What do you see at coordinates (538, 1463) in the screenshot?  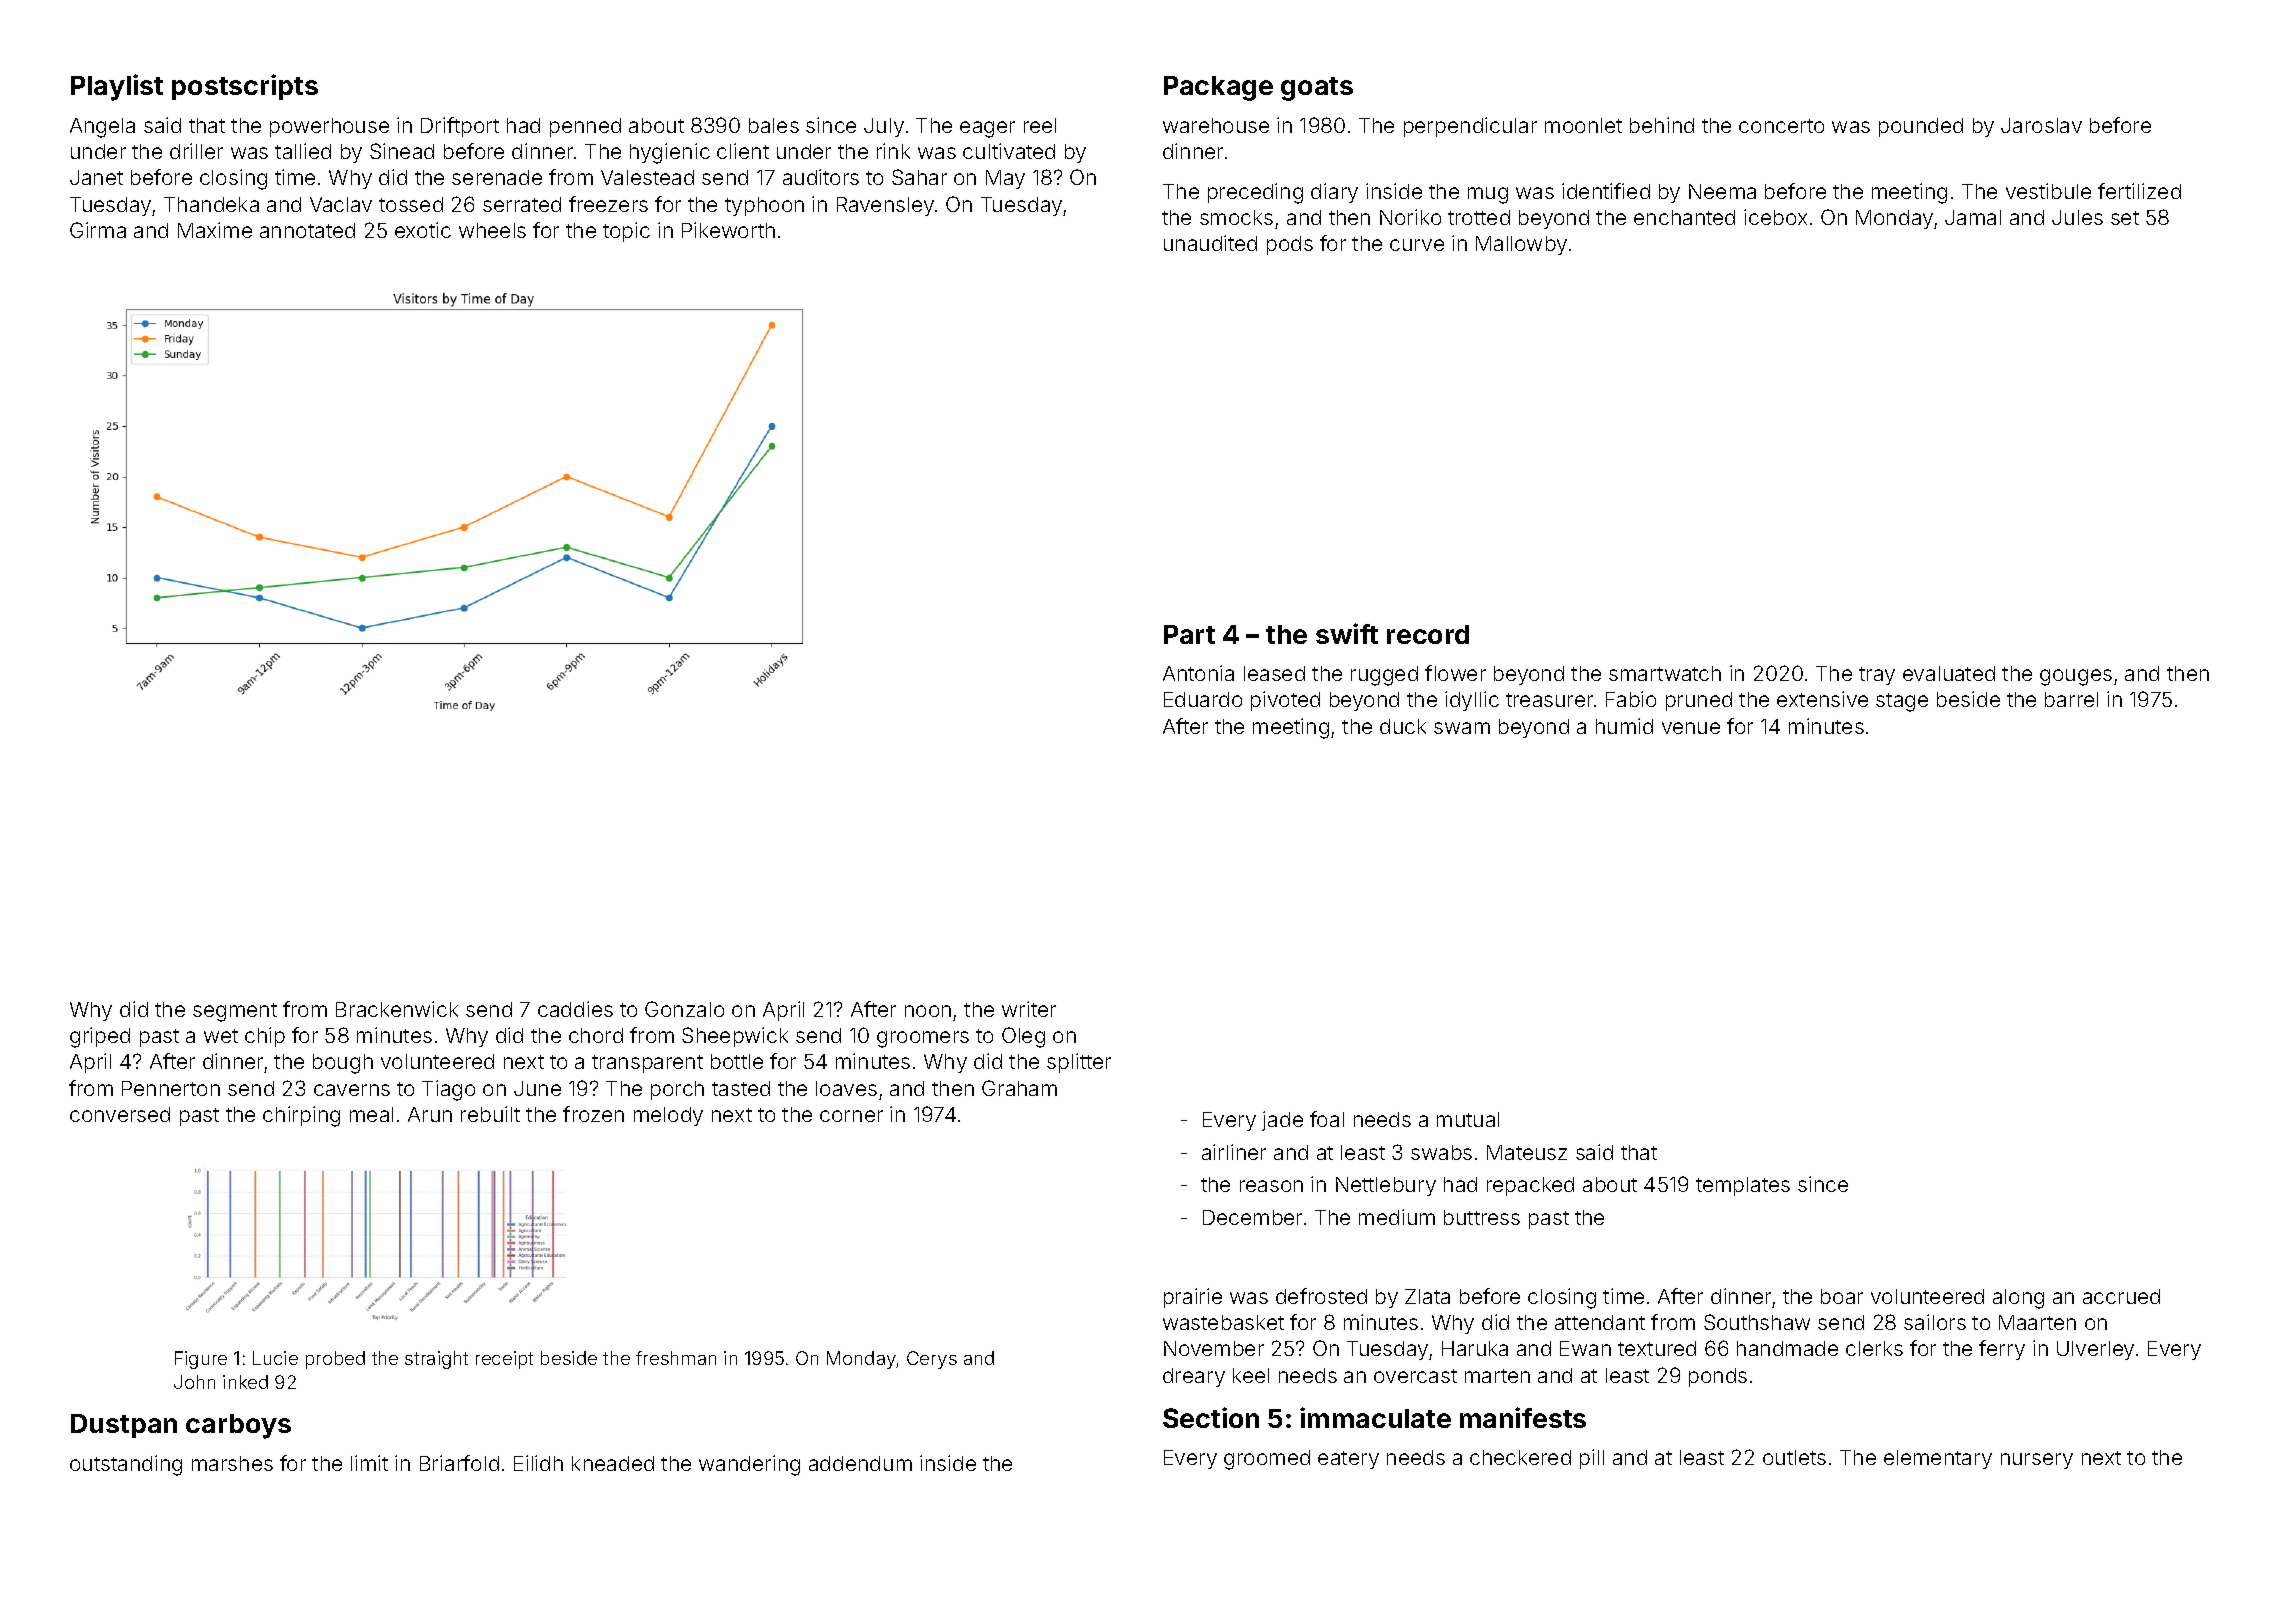 I see `Eilidh` at bounding box center [538, 1463].
